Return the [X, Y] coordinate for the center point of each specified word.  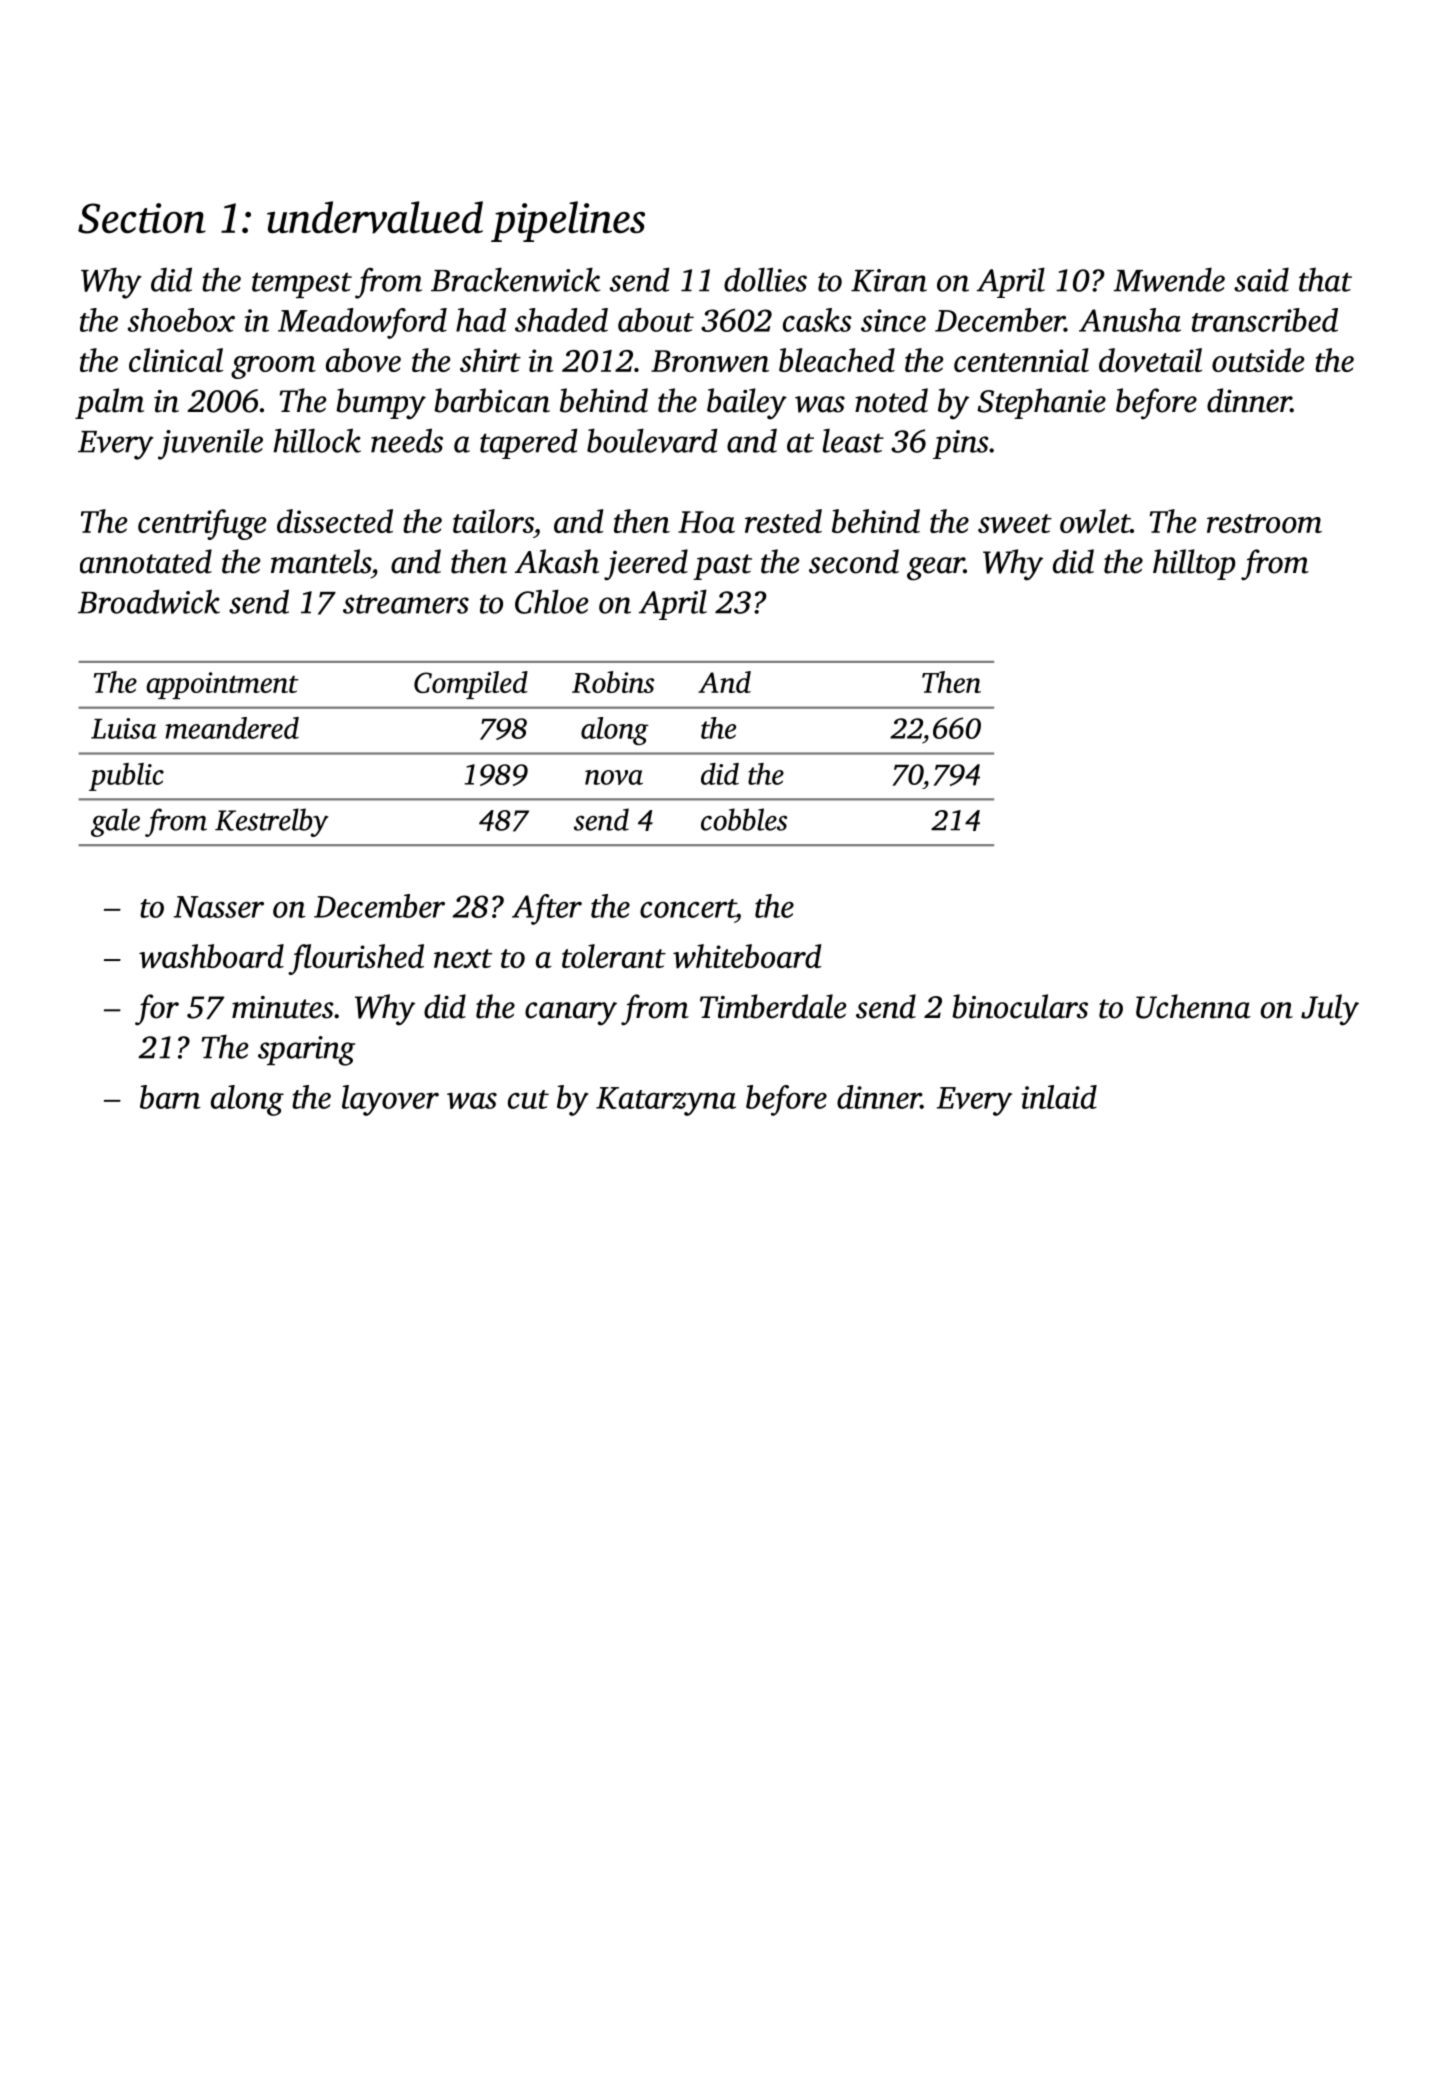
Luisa [124, 728]
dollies [765, 279]
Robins [613, 682]
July [1330, 1010]
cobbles [744, 819]
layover [390, 1100]
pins [961, 444]
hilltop [1194, 564]
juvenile [210, 444]
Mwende [1169, 279]
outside [1258, 360]
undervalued [375, 217]
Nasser [219, 907]
